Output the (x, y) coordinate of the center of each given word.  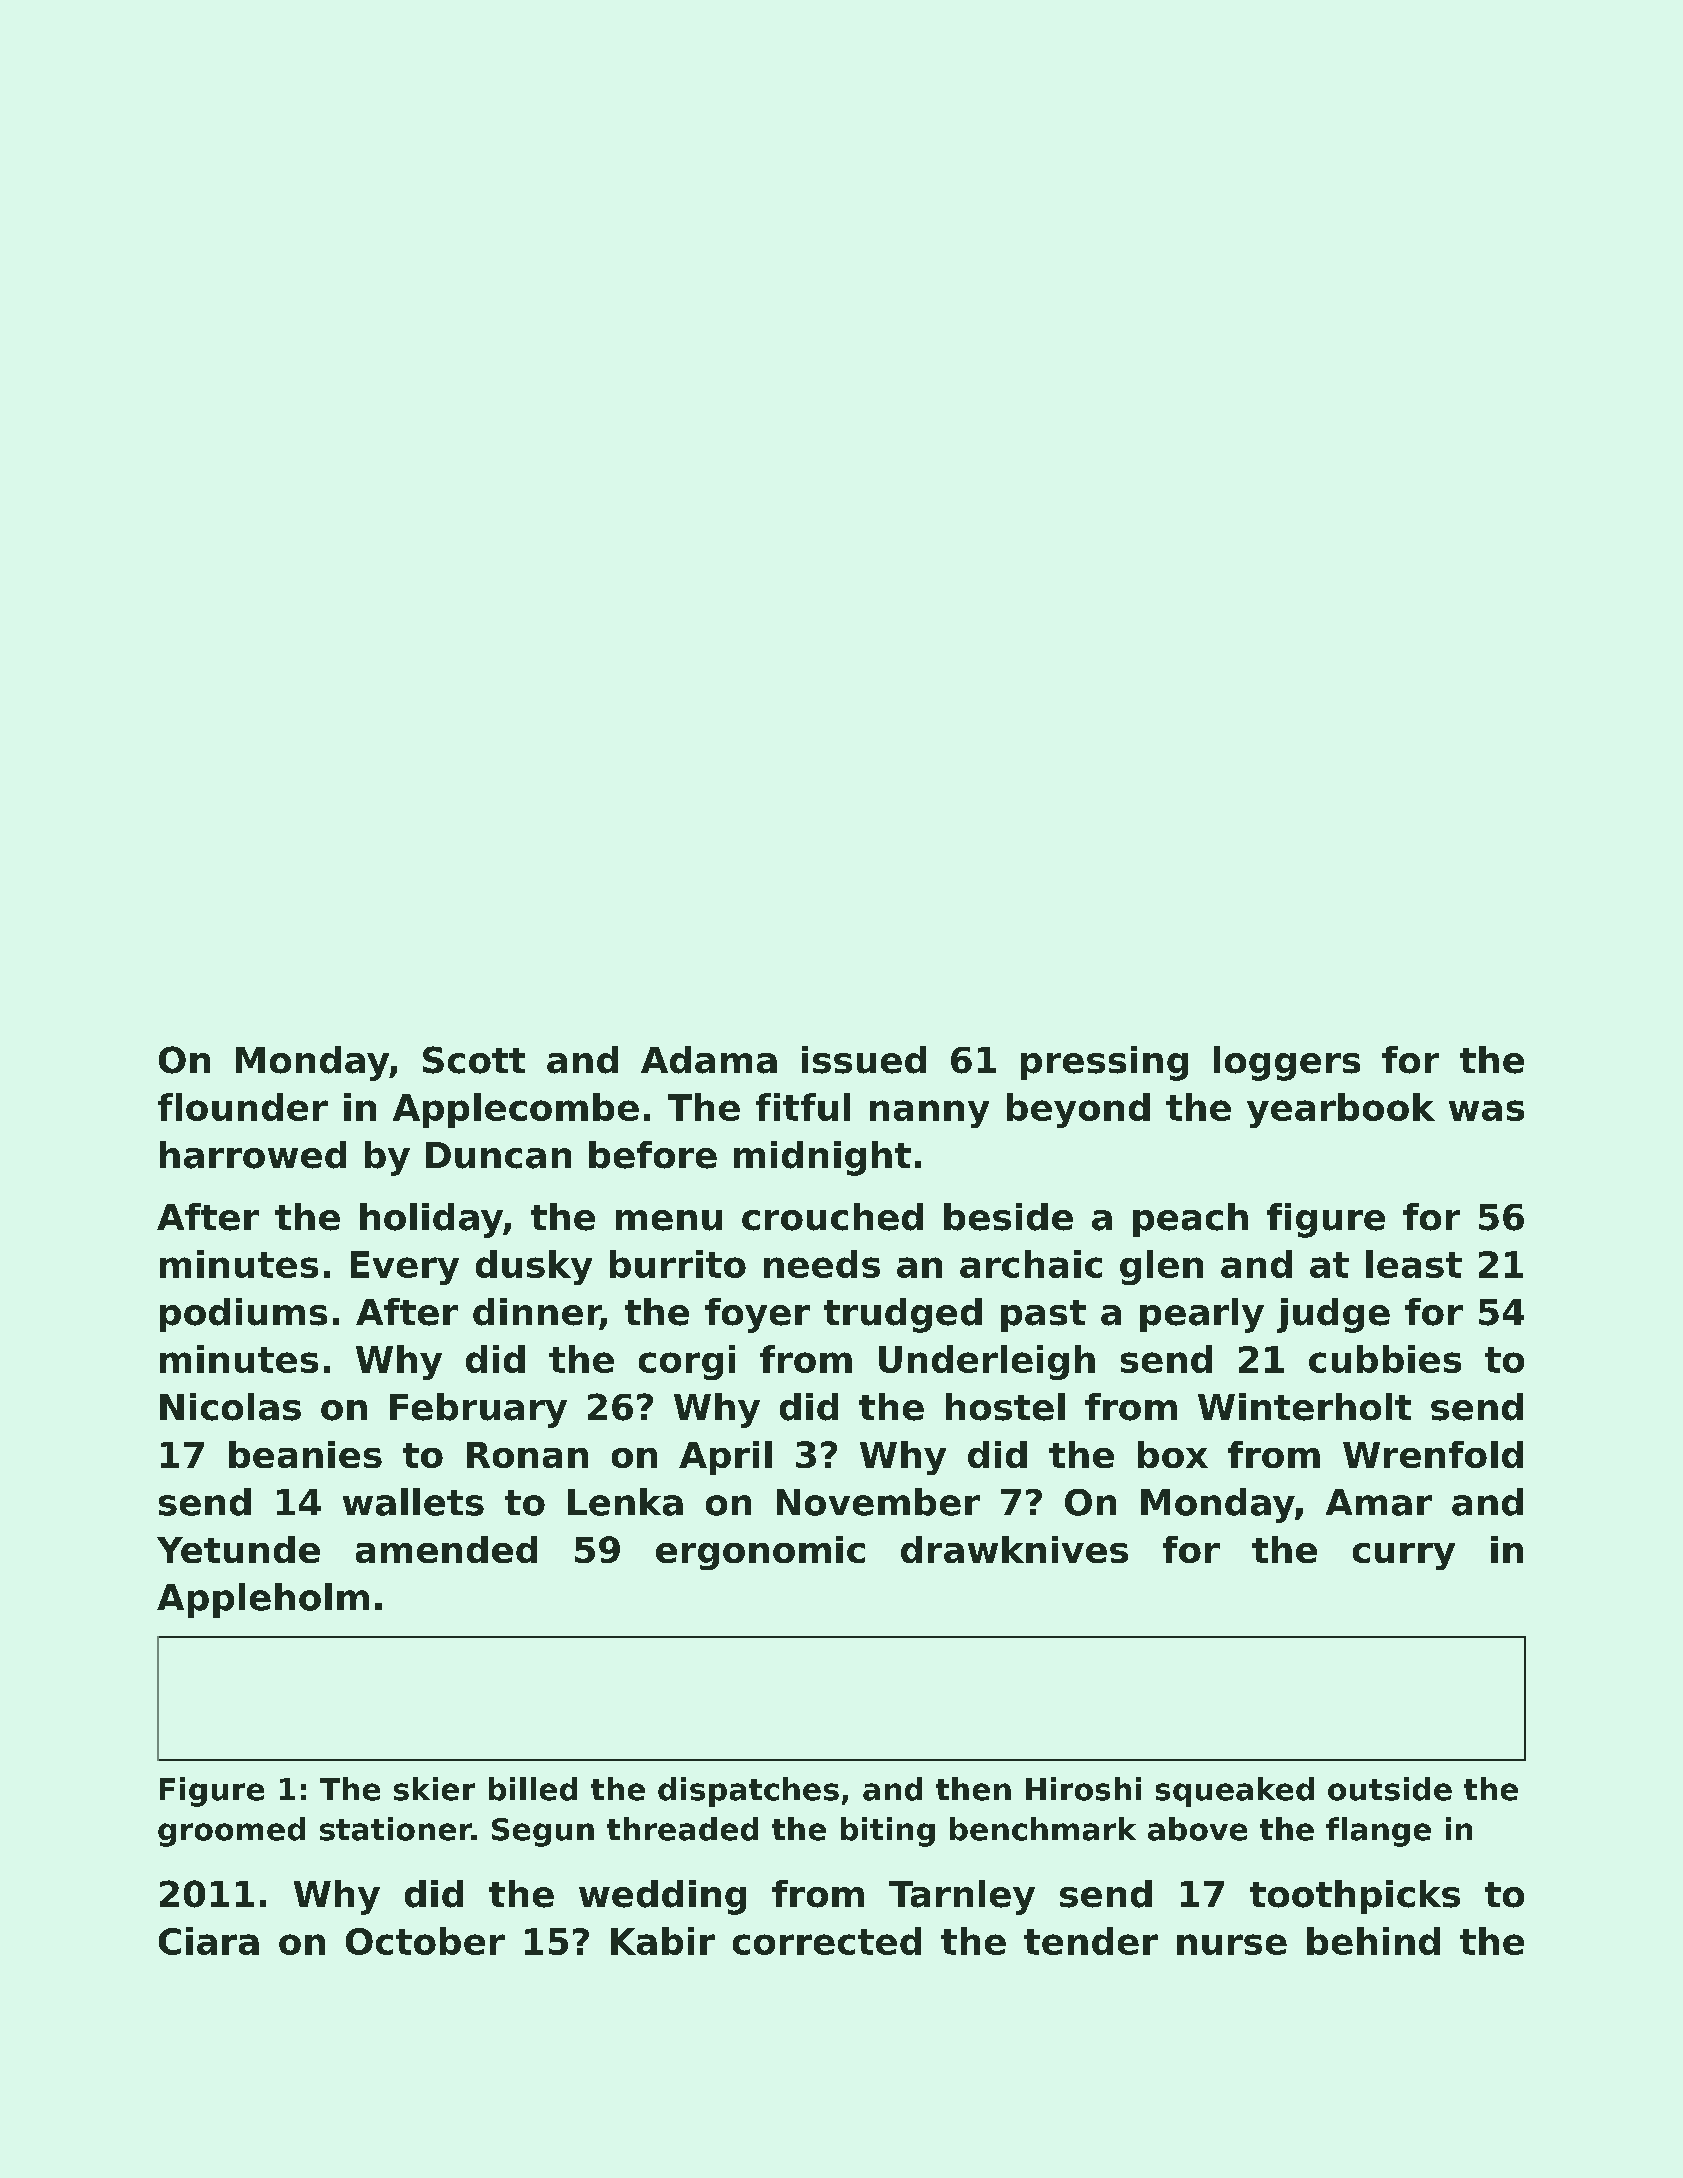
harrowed (253, 1155)
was (1486, 1110)
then (973, 1789)
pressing (1104, 1063)
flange (1378, 1832)
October (425, 1941)
